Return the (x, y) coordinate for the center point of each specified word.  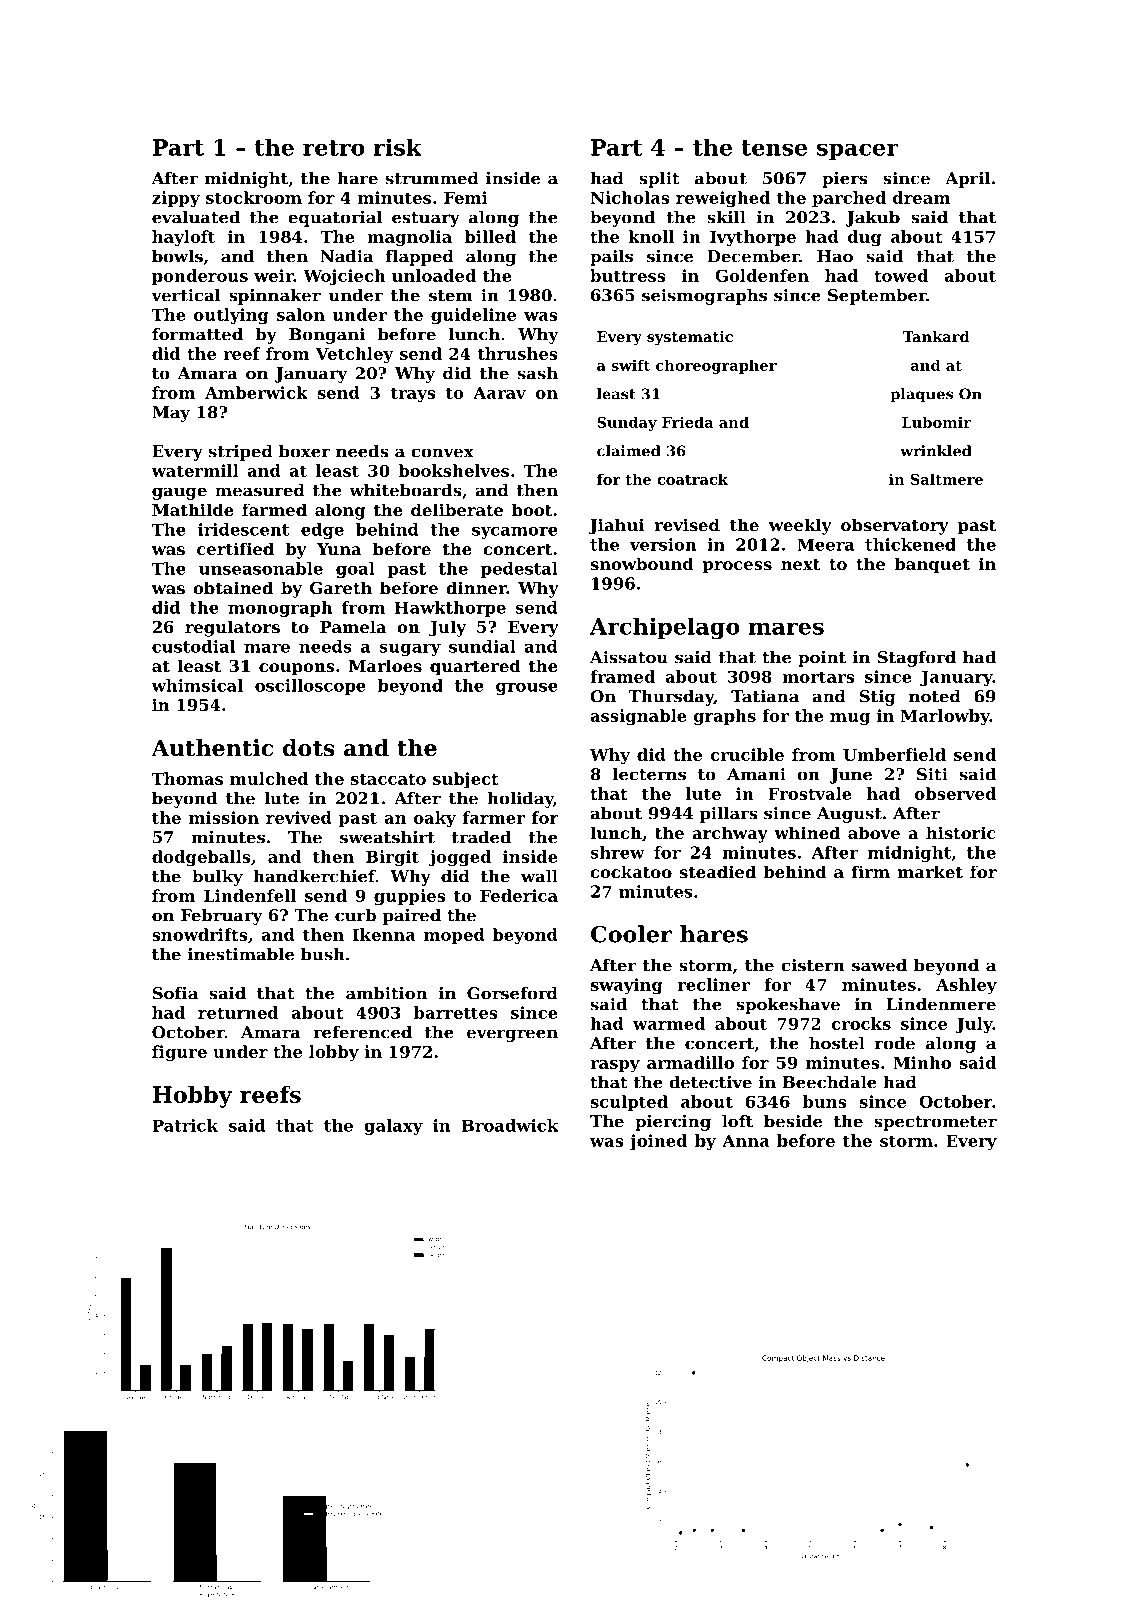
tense (774, 148)
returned (238, 1012)
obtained (233, 587)
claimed (629, 451)
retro (334, 148)
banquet (932, 565)
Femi (466, 197)
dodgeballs (201, 858)
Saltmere (947, 479)
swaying (627, 986)
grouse (527, 689)
